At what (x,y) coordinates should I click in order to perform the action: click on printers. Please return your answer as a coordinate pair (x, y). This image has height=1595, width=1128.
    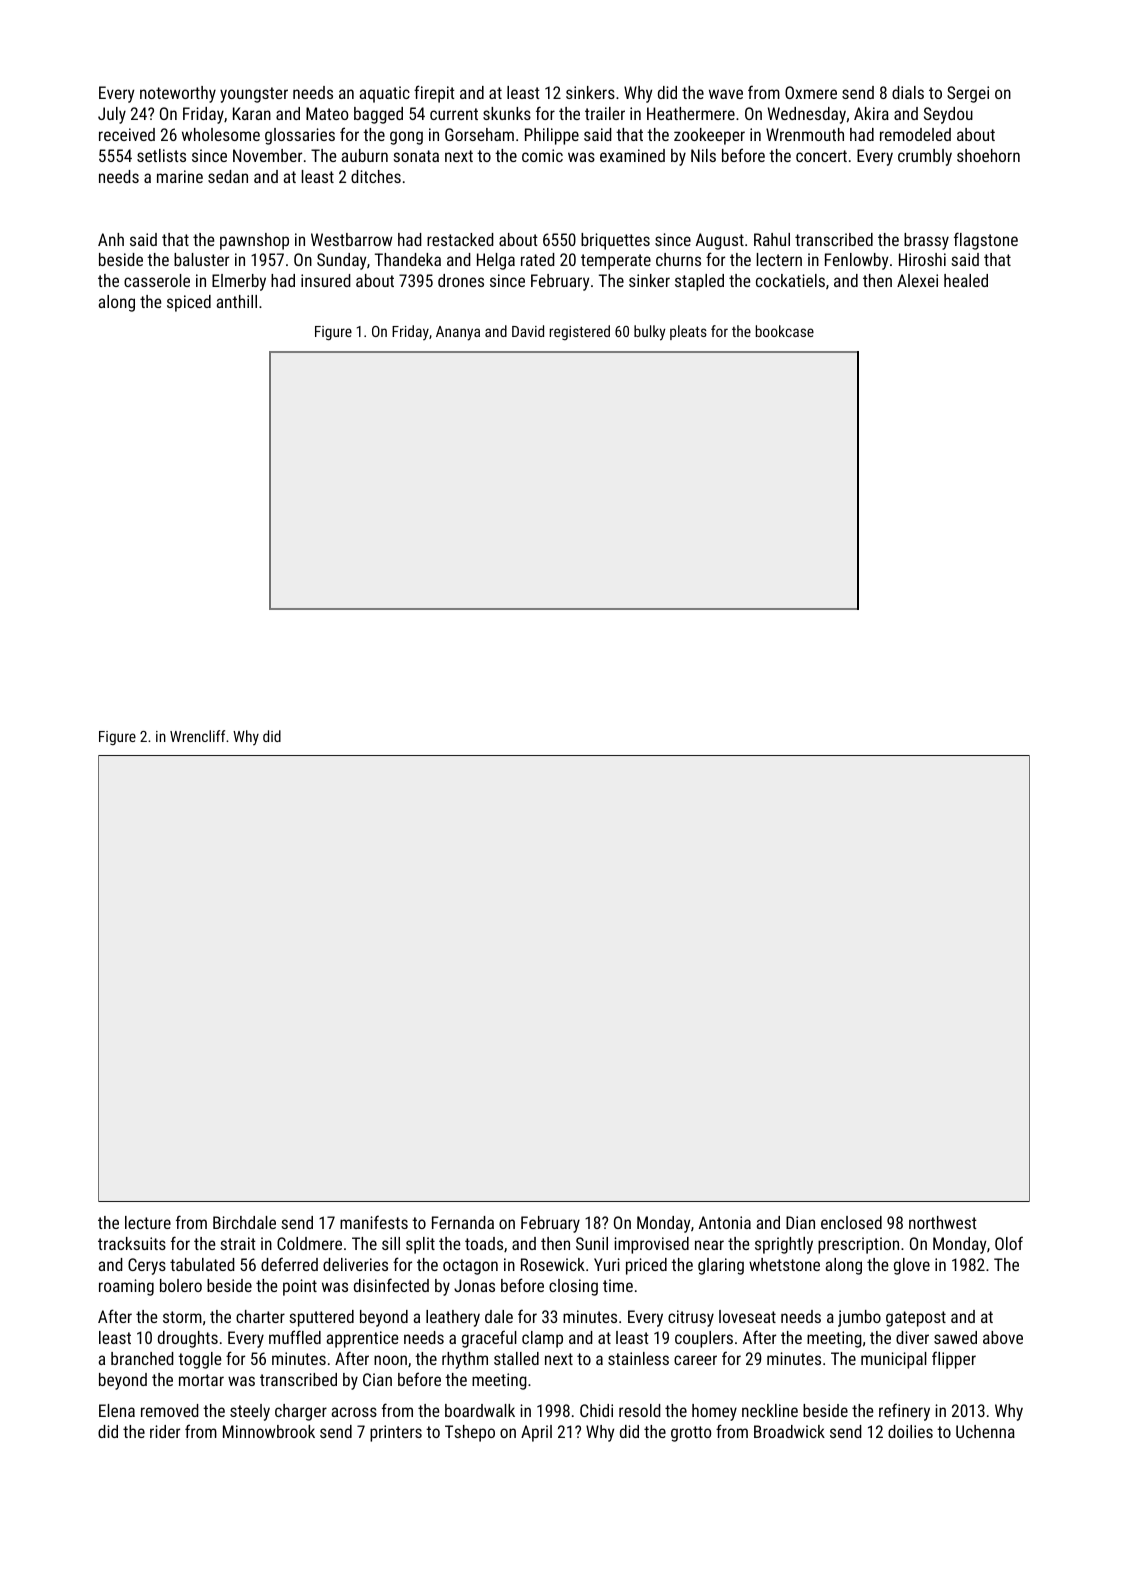
    Looking at the image, I should click on (396, 1433).
